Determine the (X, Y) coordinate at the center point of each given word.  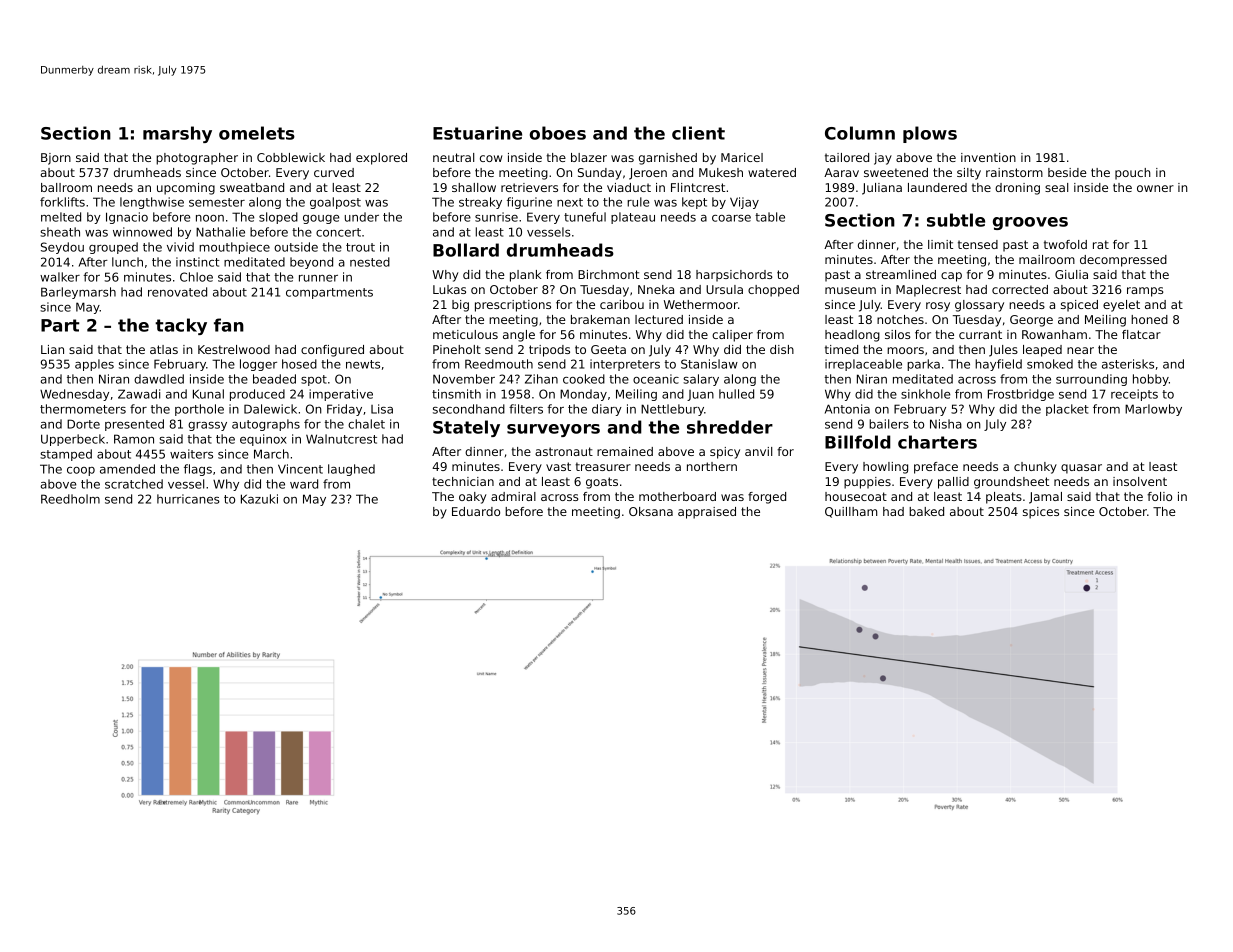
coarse (731, 218)
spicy (725, 453)
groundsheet (1011, 483)
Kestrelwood (234, 349)
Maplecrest (928, 291)
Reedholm (70, 499)
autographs (266, 425)
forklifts (62, 202)
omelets (257, 133)
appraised (707, 513)
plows (930, 134)
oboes (558, 133)
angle (519, 336)
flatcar (1141, 334)
